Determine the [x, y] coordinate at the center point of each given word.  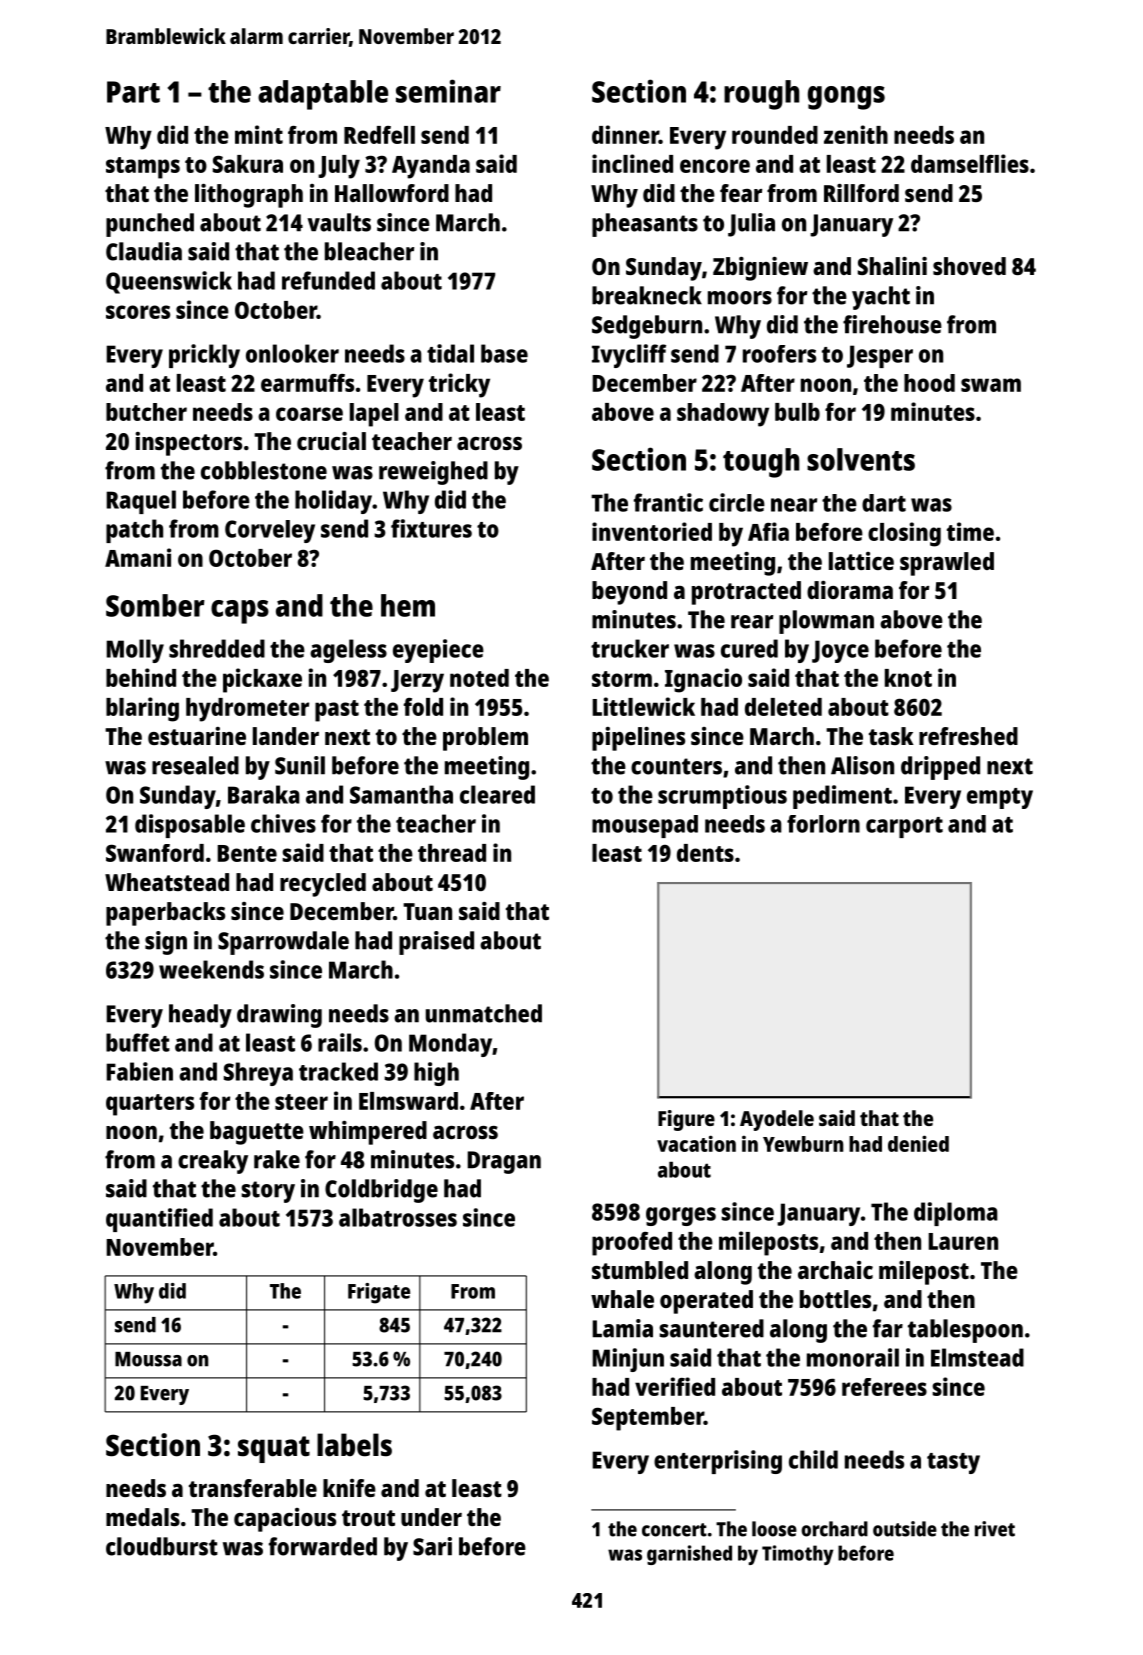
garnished [689, 1555]
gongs [846, 98]
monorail [853, 1357]
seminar [448, 91]
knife [349, 1488]
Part [133, 92]
